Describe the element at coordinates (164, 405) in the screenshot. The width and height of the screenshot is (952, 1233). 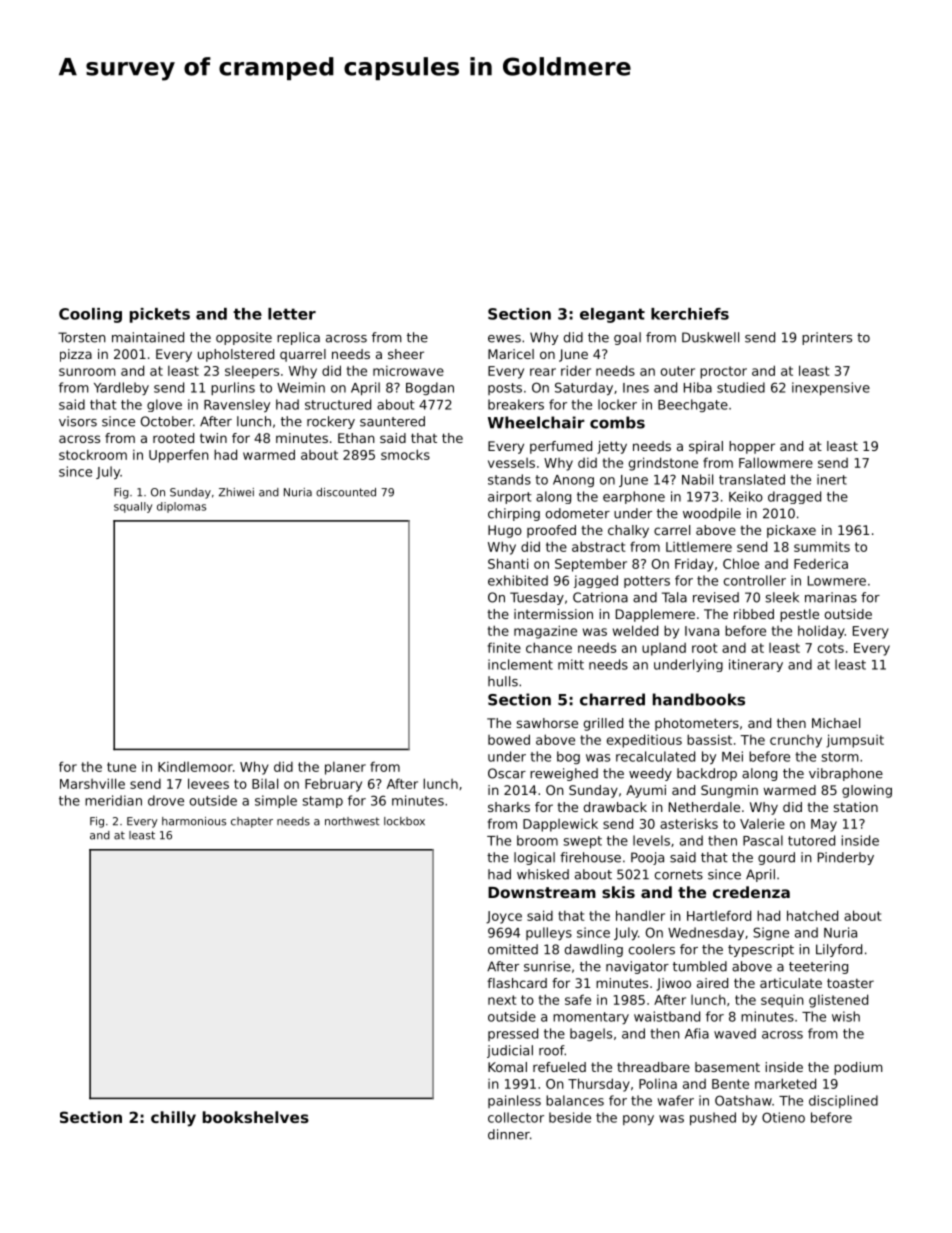
I see `glove` at that location.
